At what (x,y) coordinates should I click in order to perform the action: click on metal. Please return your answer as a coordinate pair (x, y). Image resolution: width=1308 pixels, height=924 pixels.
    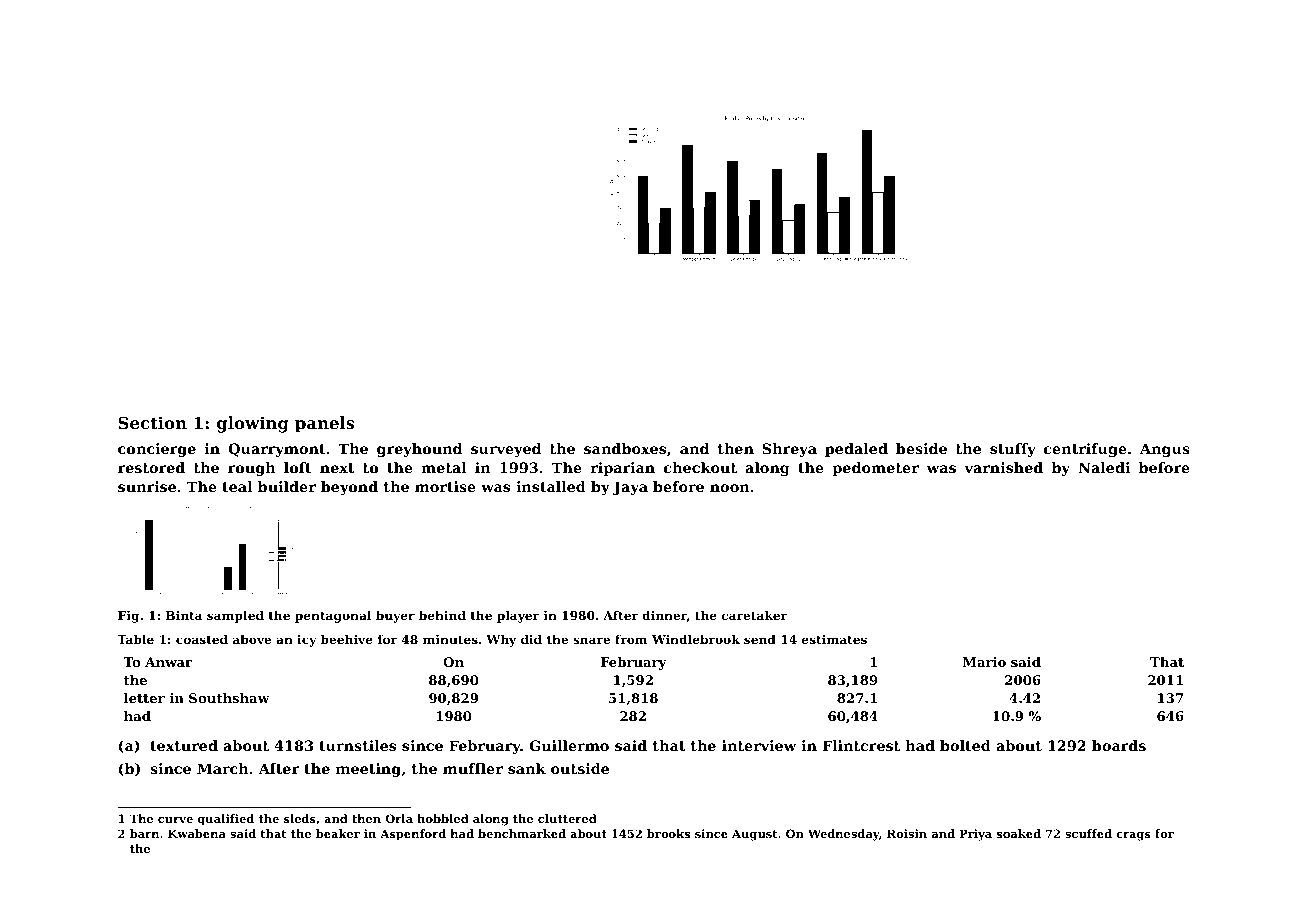
    Looking at the image, I should click on (444, 467).
